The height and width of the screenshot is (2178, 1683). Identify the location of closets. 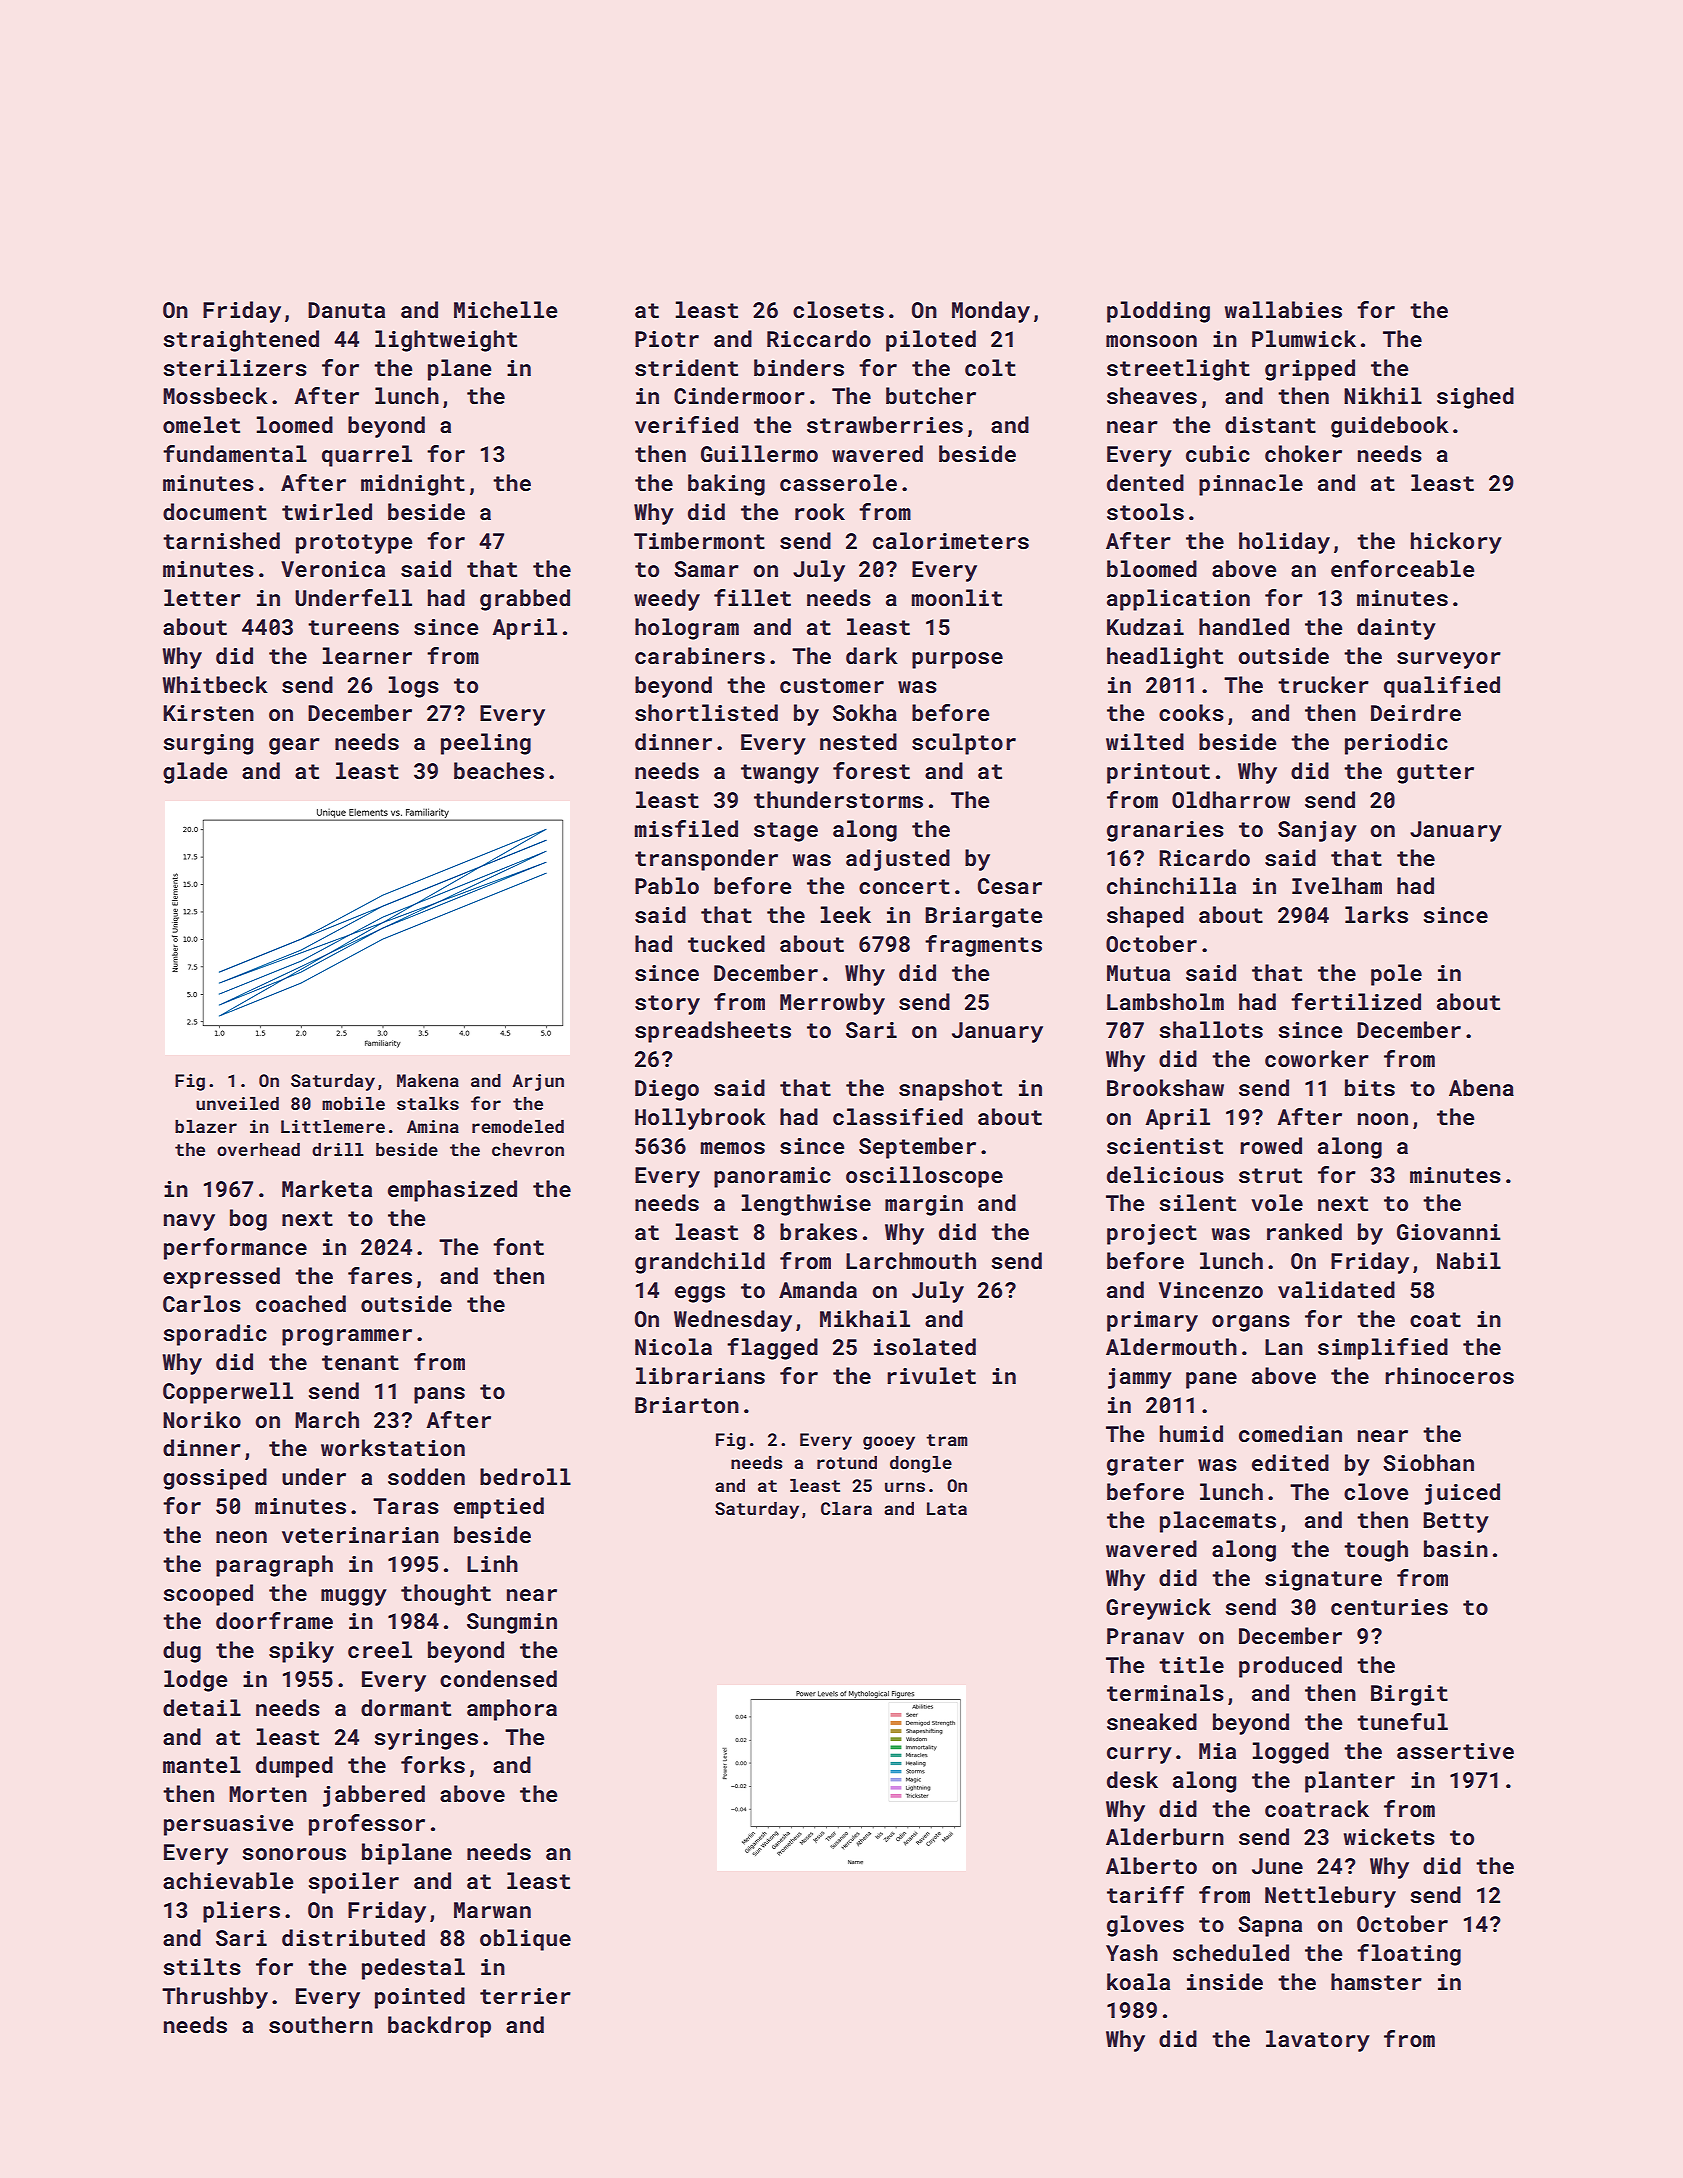
(838, 309).
